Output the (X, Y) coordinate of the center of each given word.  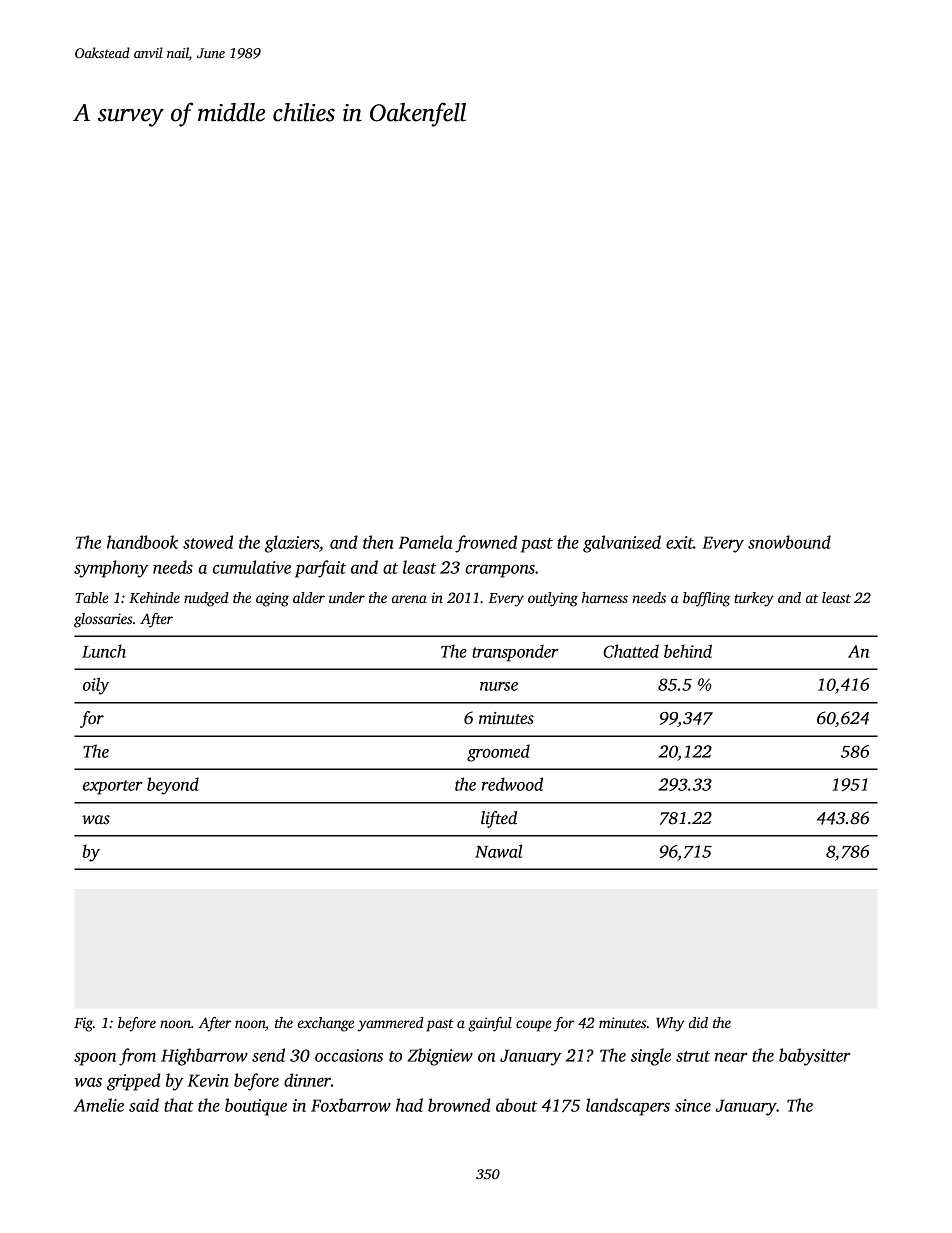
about (516, 1105)
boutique (256, 1107)
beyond (173, 786)
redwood (512, 784)
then (378, 542)
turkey (754, 599)
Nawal (498, 851)
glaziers (292, 544)
